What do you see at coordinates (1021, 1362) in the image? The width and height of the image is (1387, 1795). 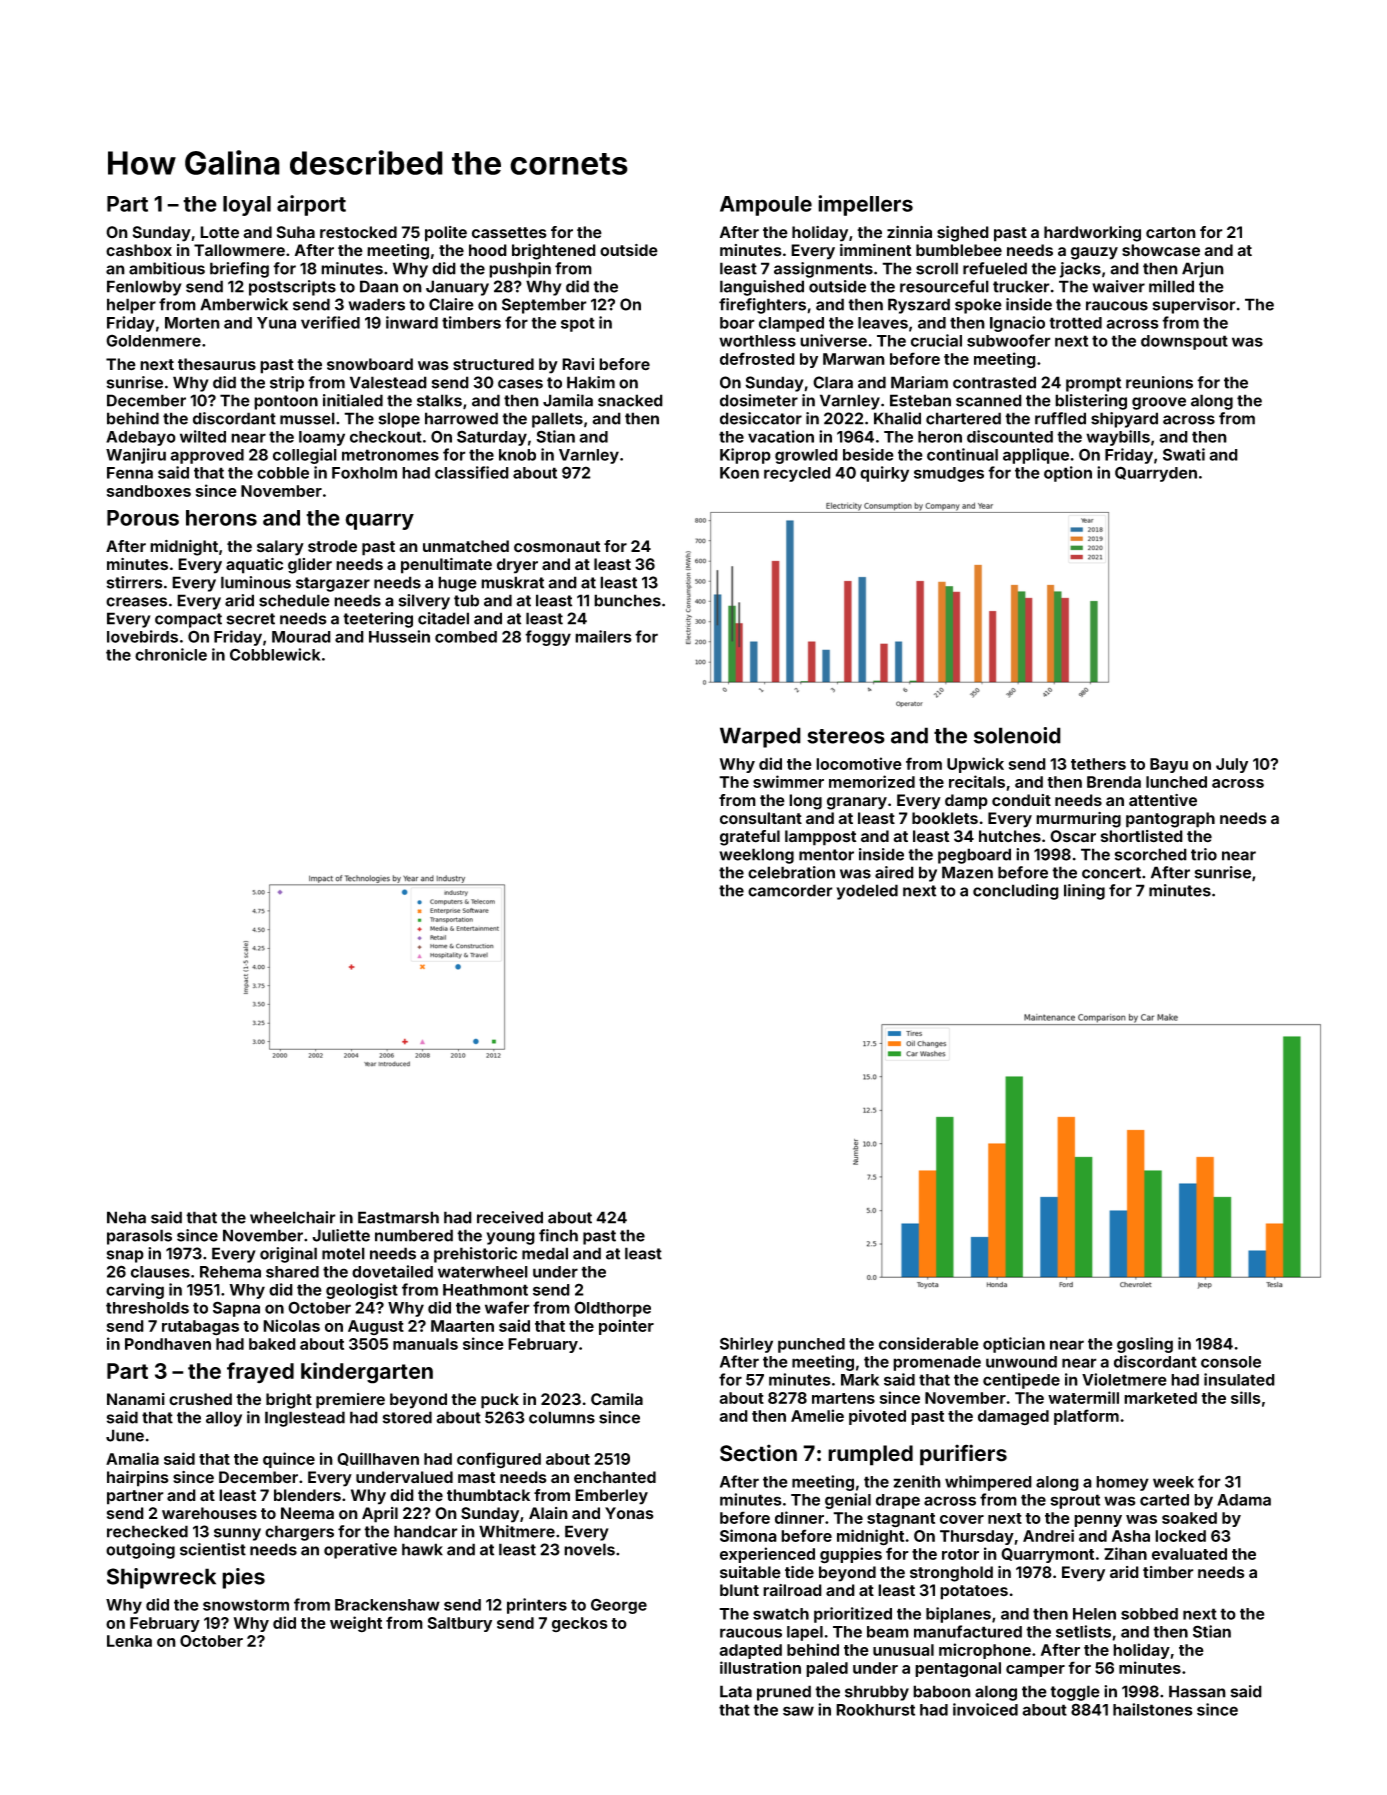 I see `unwound` at bounding box center [1021, 1362].
